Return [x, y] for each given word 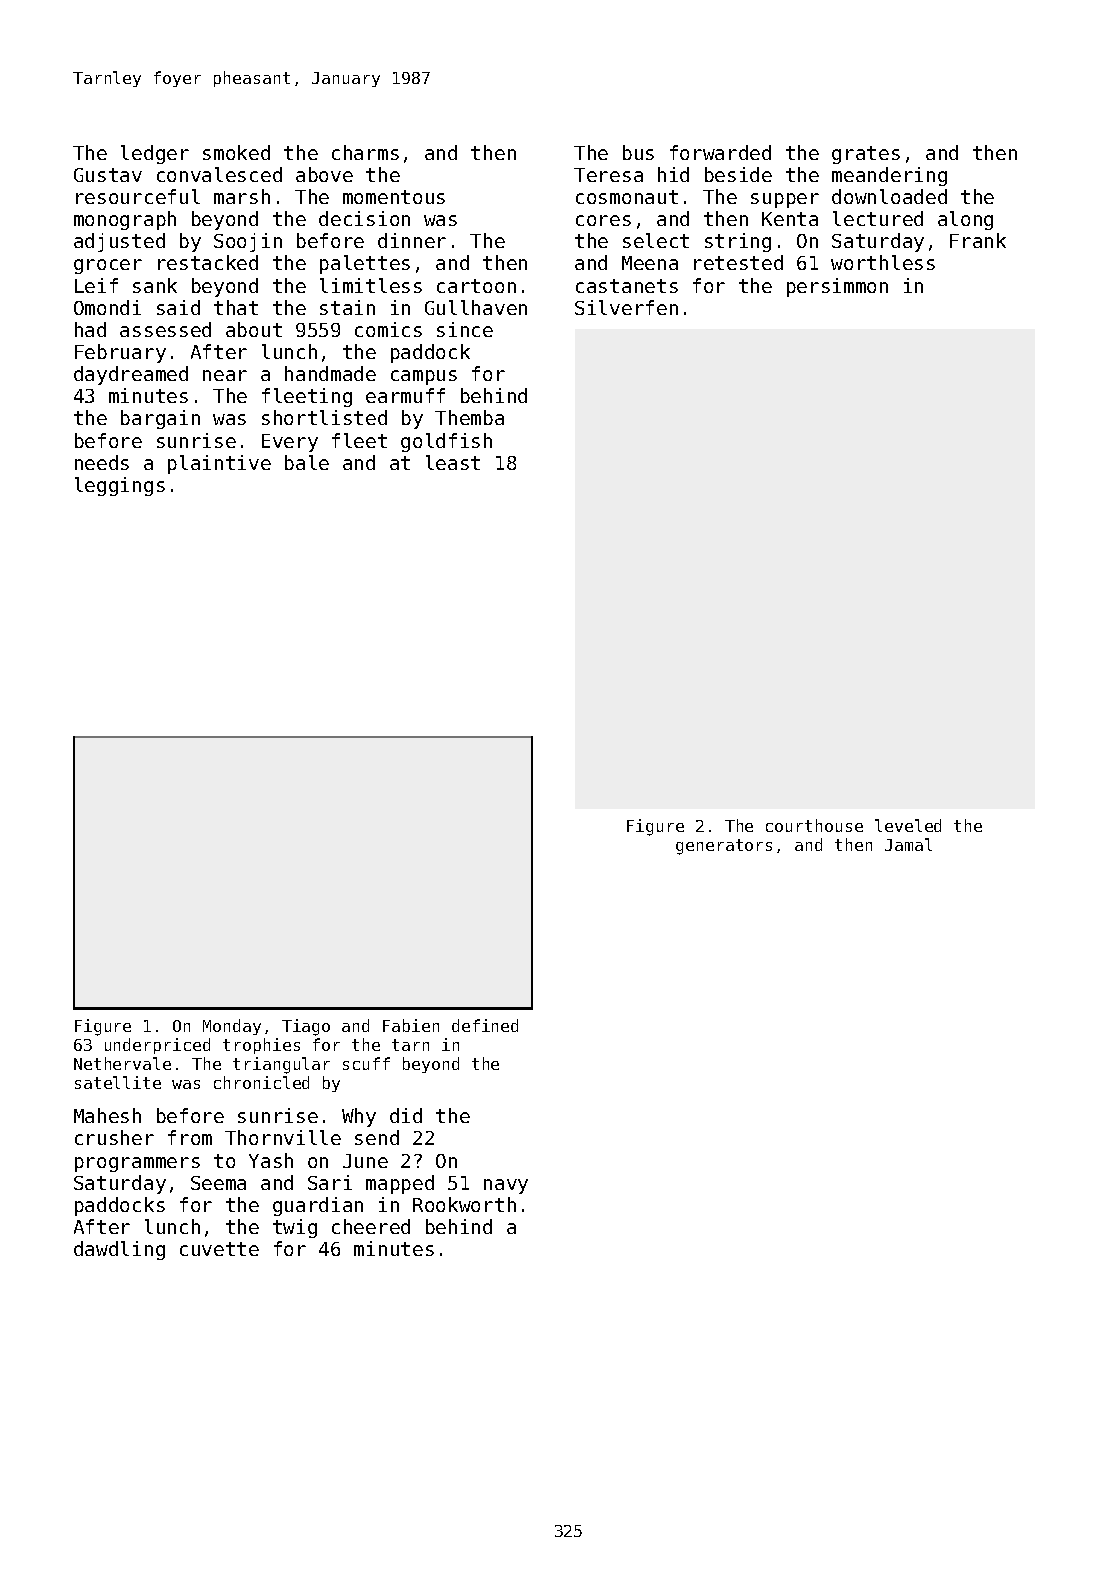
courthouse [814, 825]
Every [290, 443]
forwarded [720, 152]
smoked [236, 152]
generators [724, 847]
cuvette [219, 1249]
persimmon [837, 287]
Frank [978, 240]
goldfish [446, 442]
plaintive [219, 464]
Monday [232, 1027]
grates [866, 155]
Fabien [411, 1025]
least [453, 462]
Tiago [306, 1027]
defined [485, 1025]
